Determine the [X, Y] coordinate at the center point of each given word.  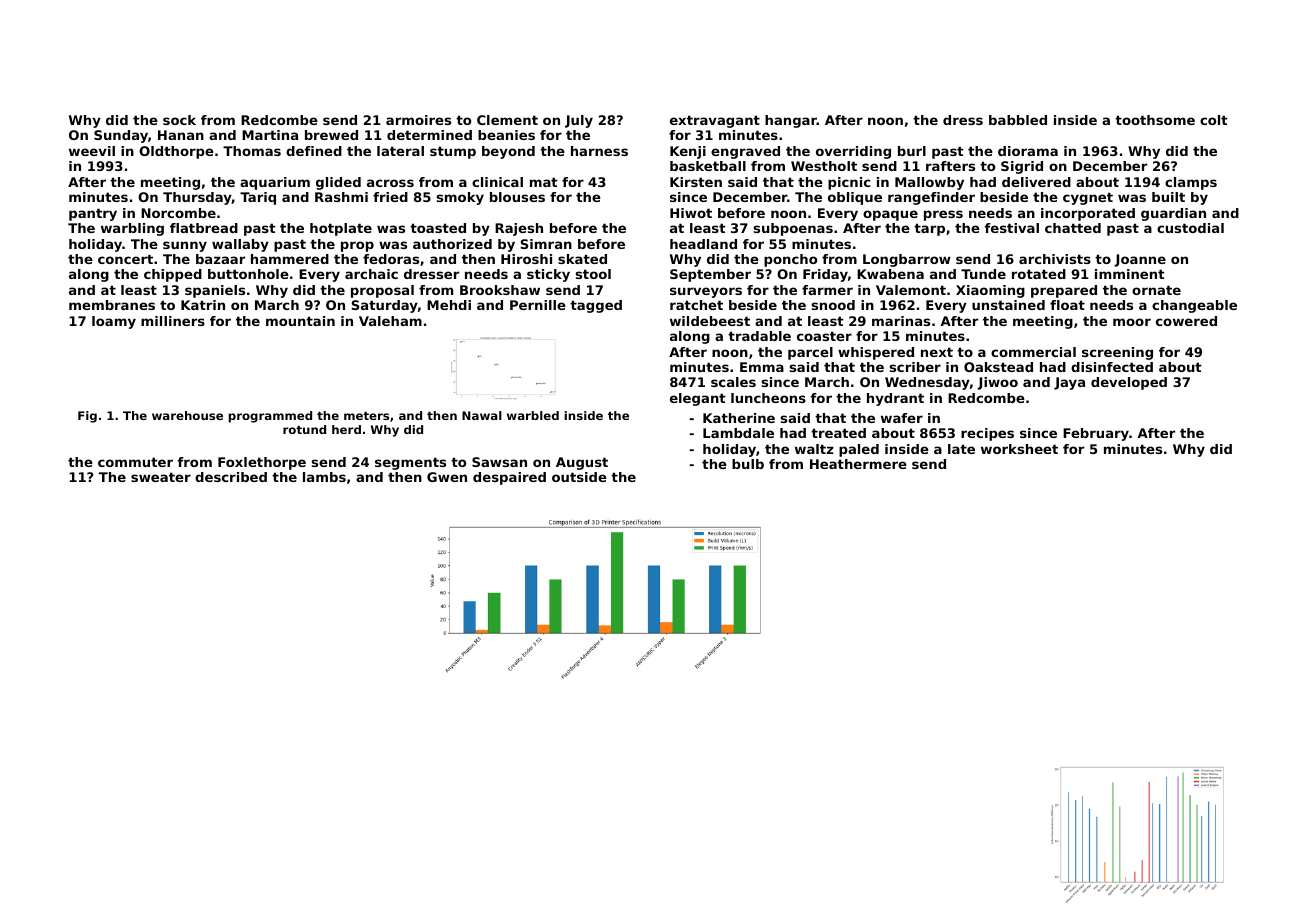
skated [582, 259]
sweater [161, 477]
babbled [1018, 120]
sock [179, 120]
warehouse [187, 415]
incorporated [1088, 214]
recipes [987, 434]
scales [733, 382]
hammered [290, 259]
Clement [507, 120]
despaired [509, 478]
